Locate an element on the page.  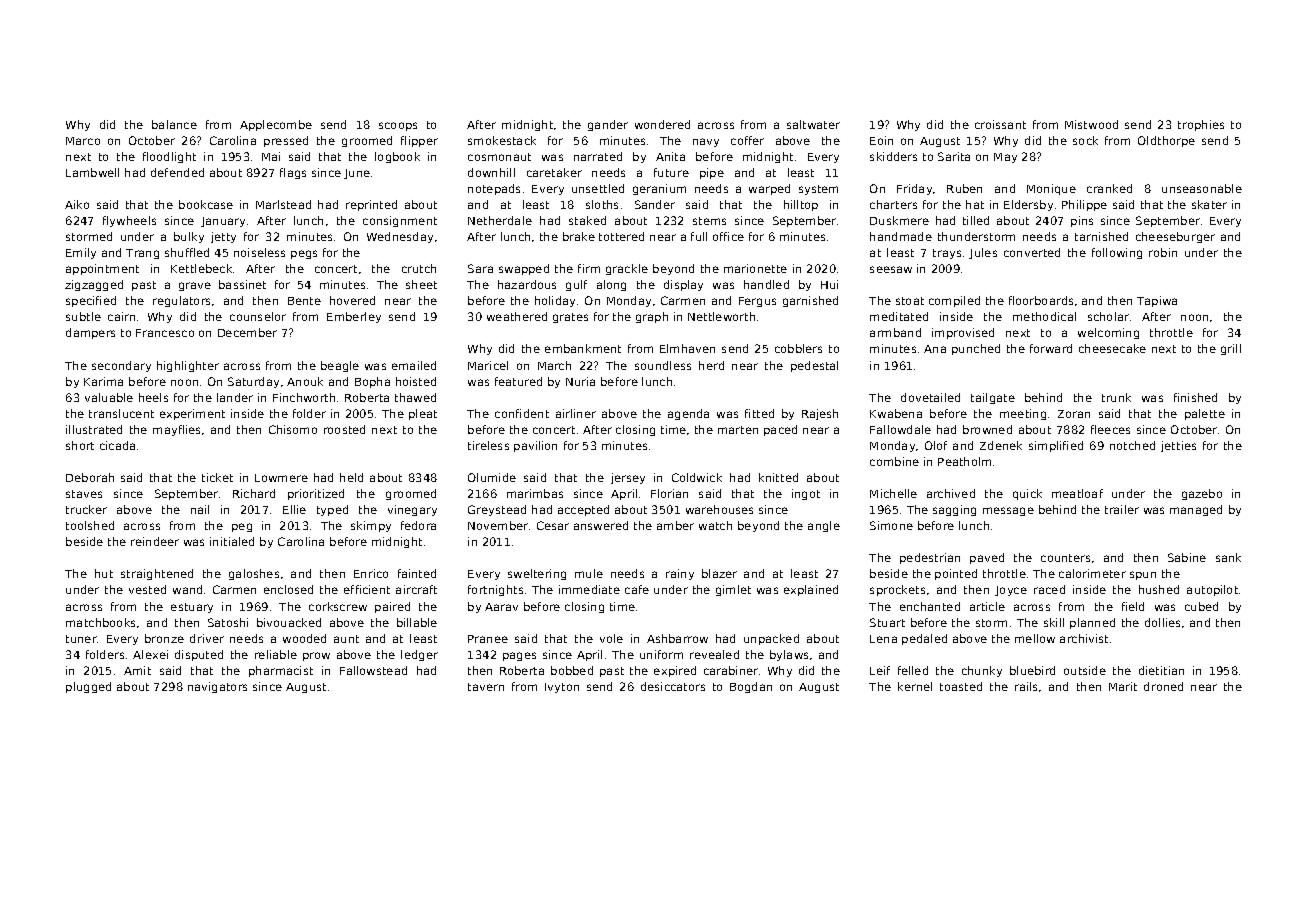
efficient is located at coordinates (367, 589).
